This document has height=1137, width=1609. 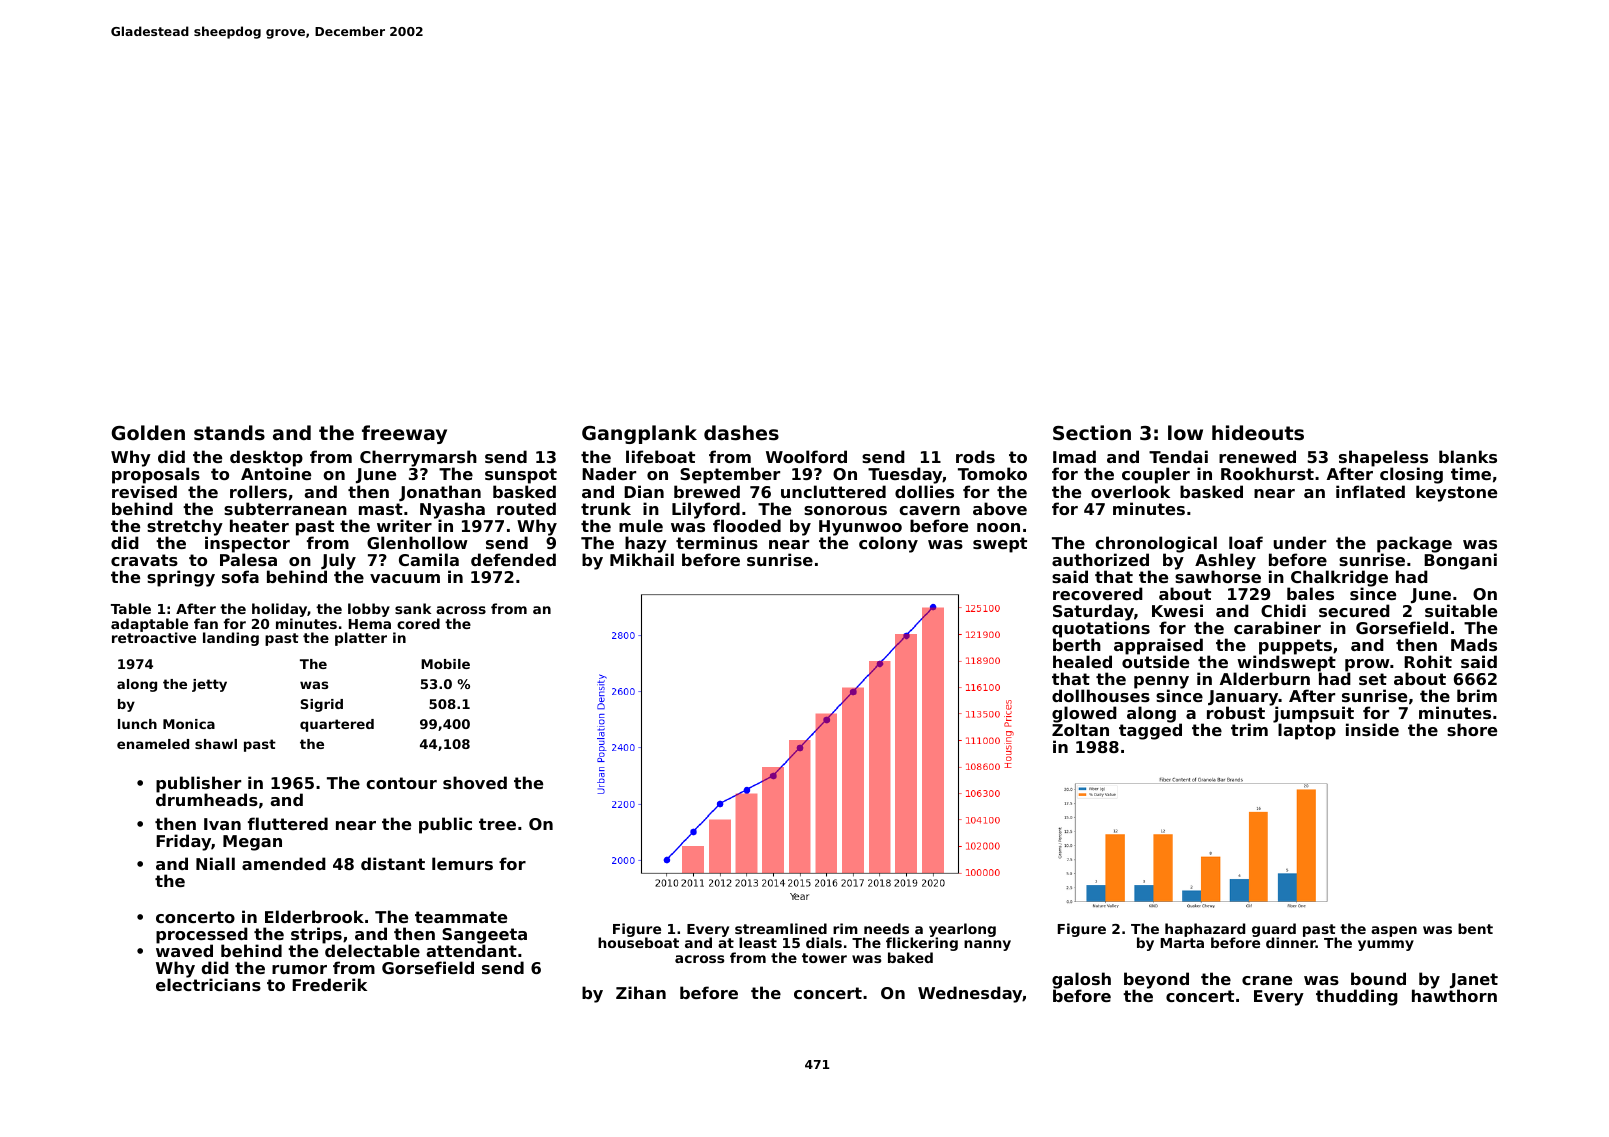 I want to click on dashes, so click(x=741, y=433).
